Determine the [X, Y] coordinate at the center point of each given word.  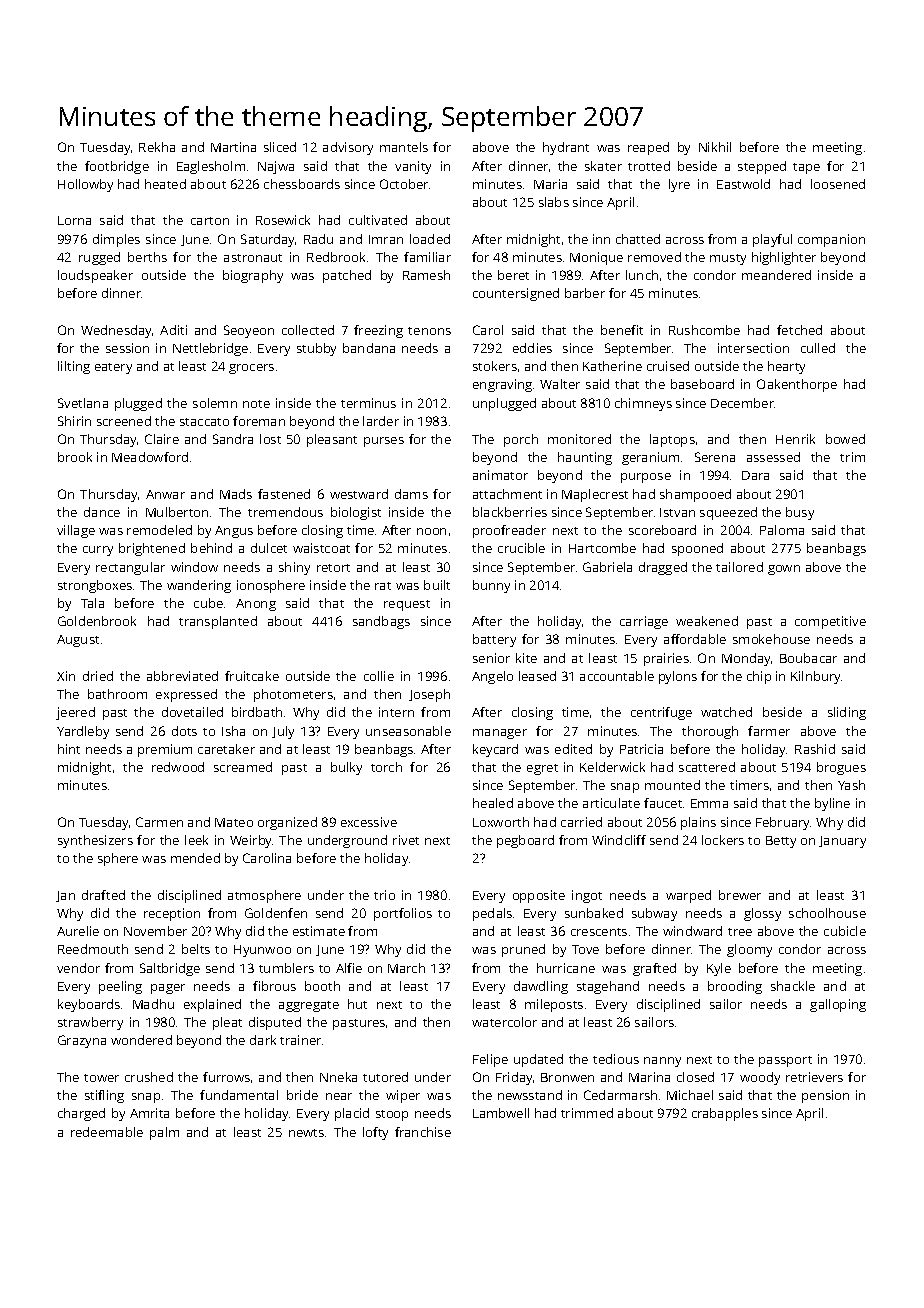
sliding [847, 713]
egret [542, 769]
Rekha [157, 147]
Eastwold [743, 184]
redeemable [107, 1132]
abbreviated [182, 676]
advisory [348, 148]
